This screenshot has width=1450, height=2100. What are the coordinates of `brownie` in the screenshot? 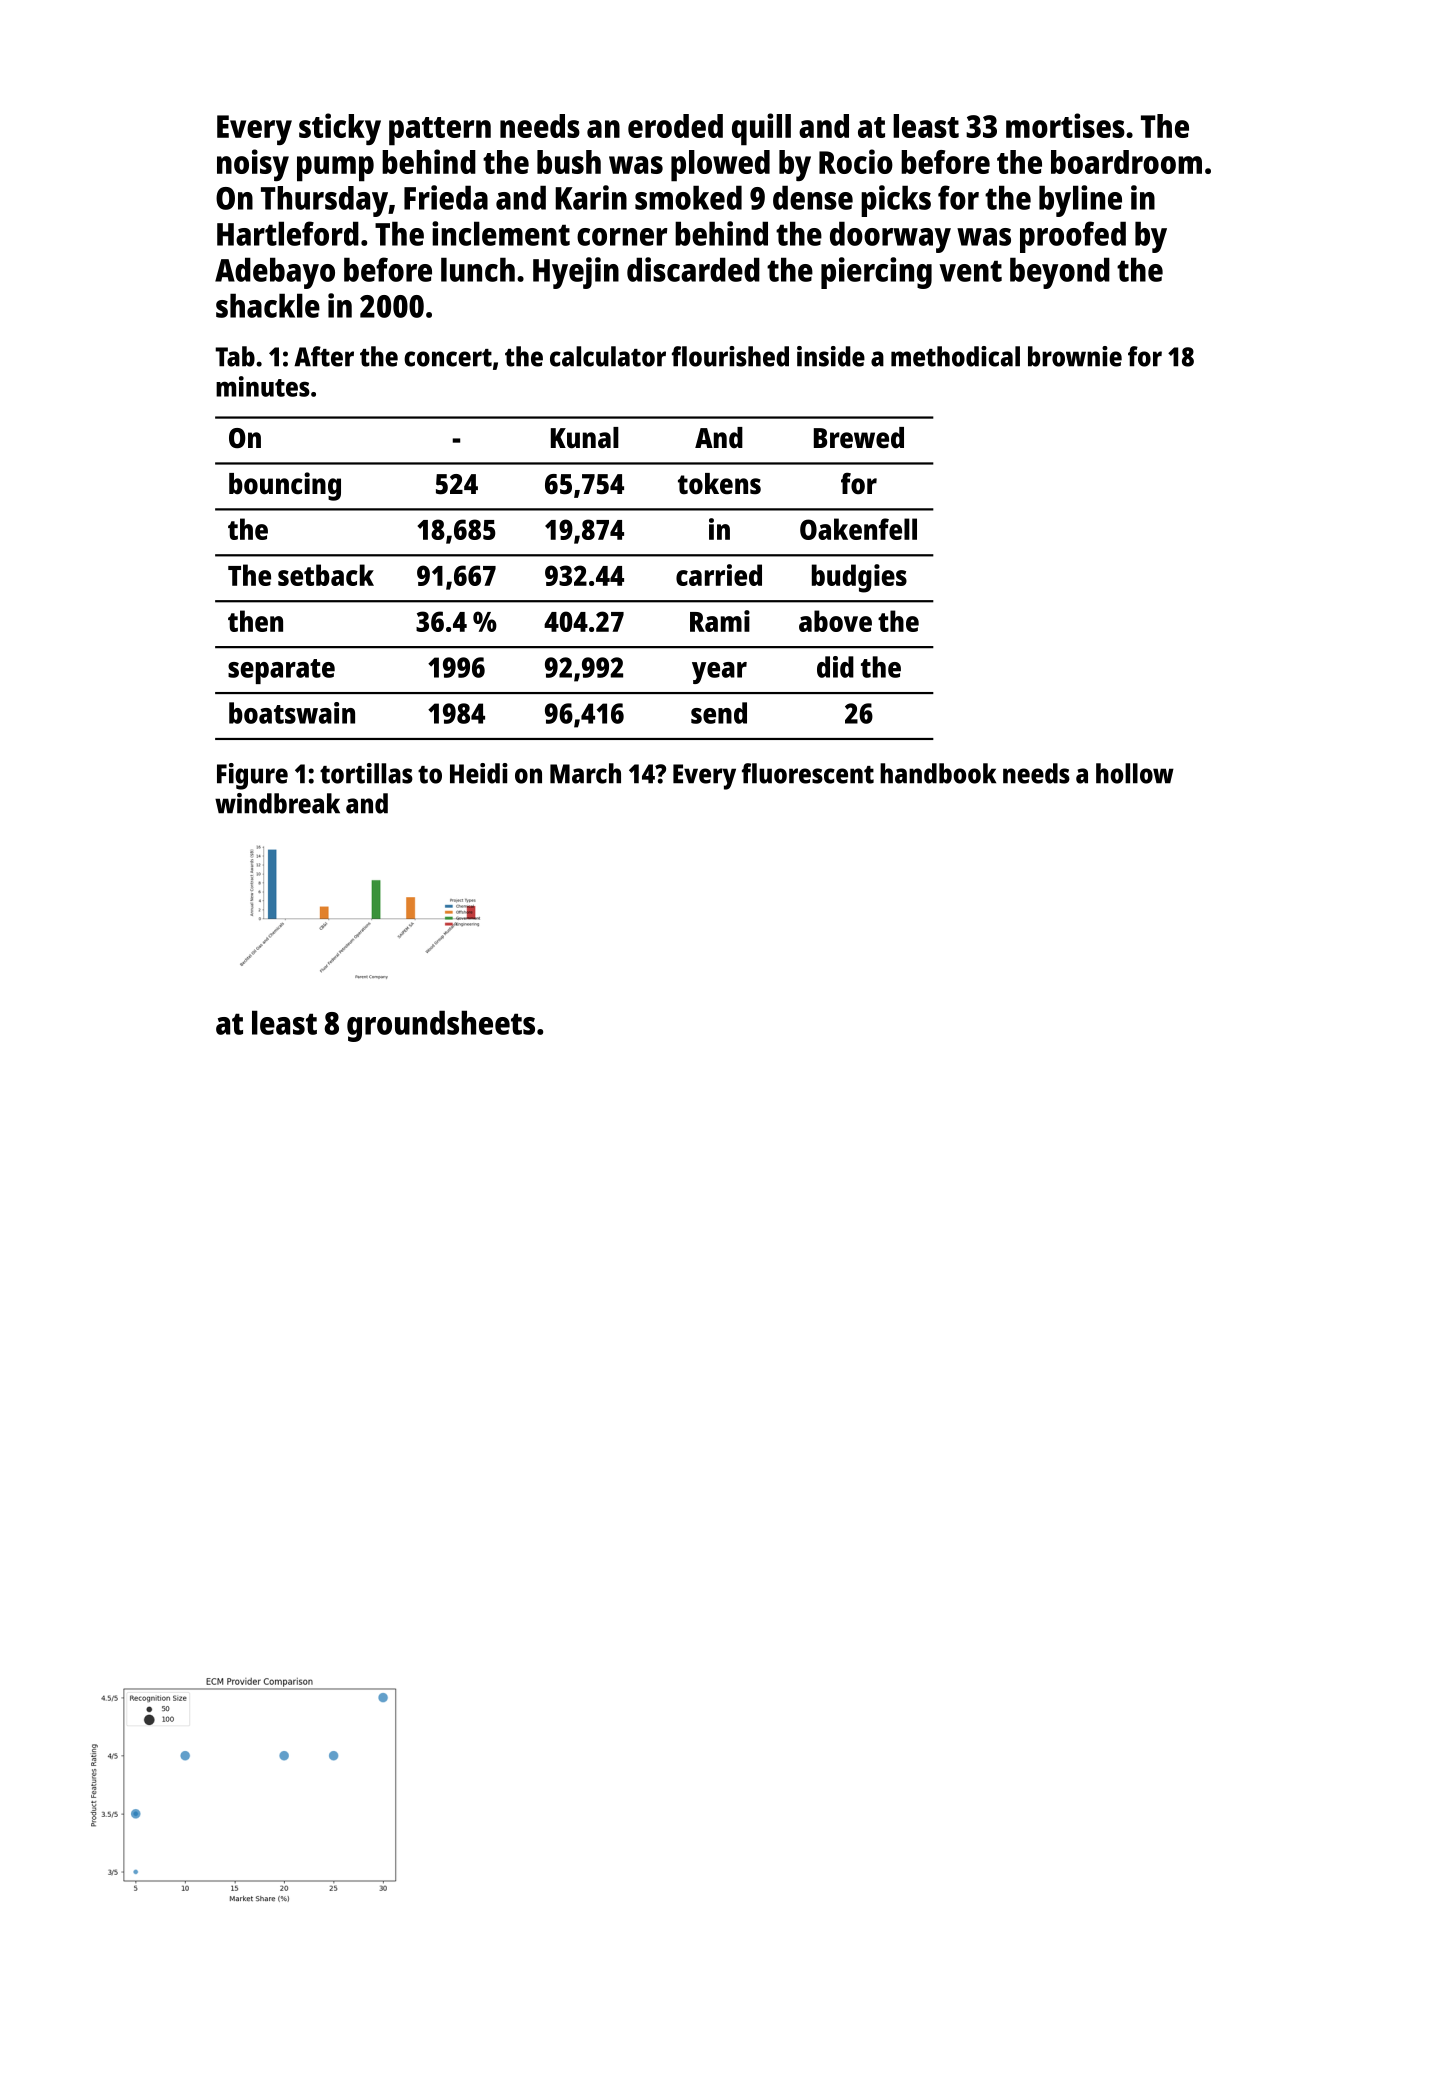 It's located at (1075, 356).
